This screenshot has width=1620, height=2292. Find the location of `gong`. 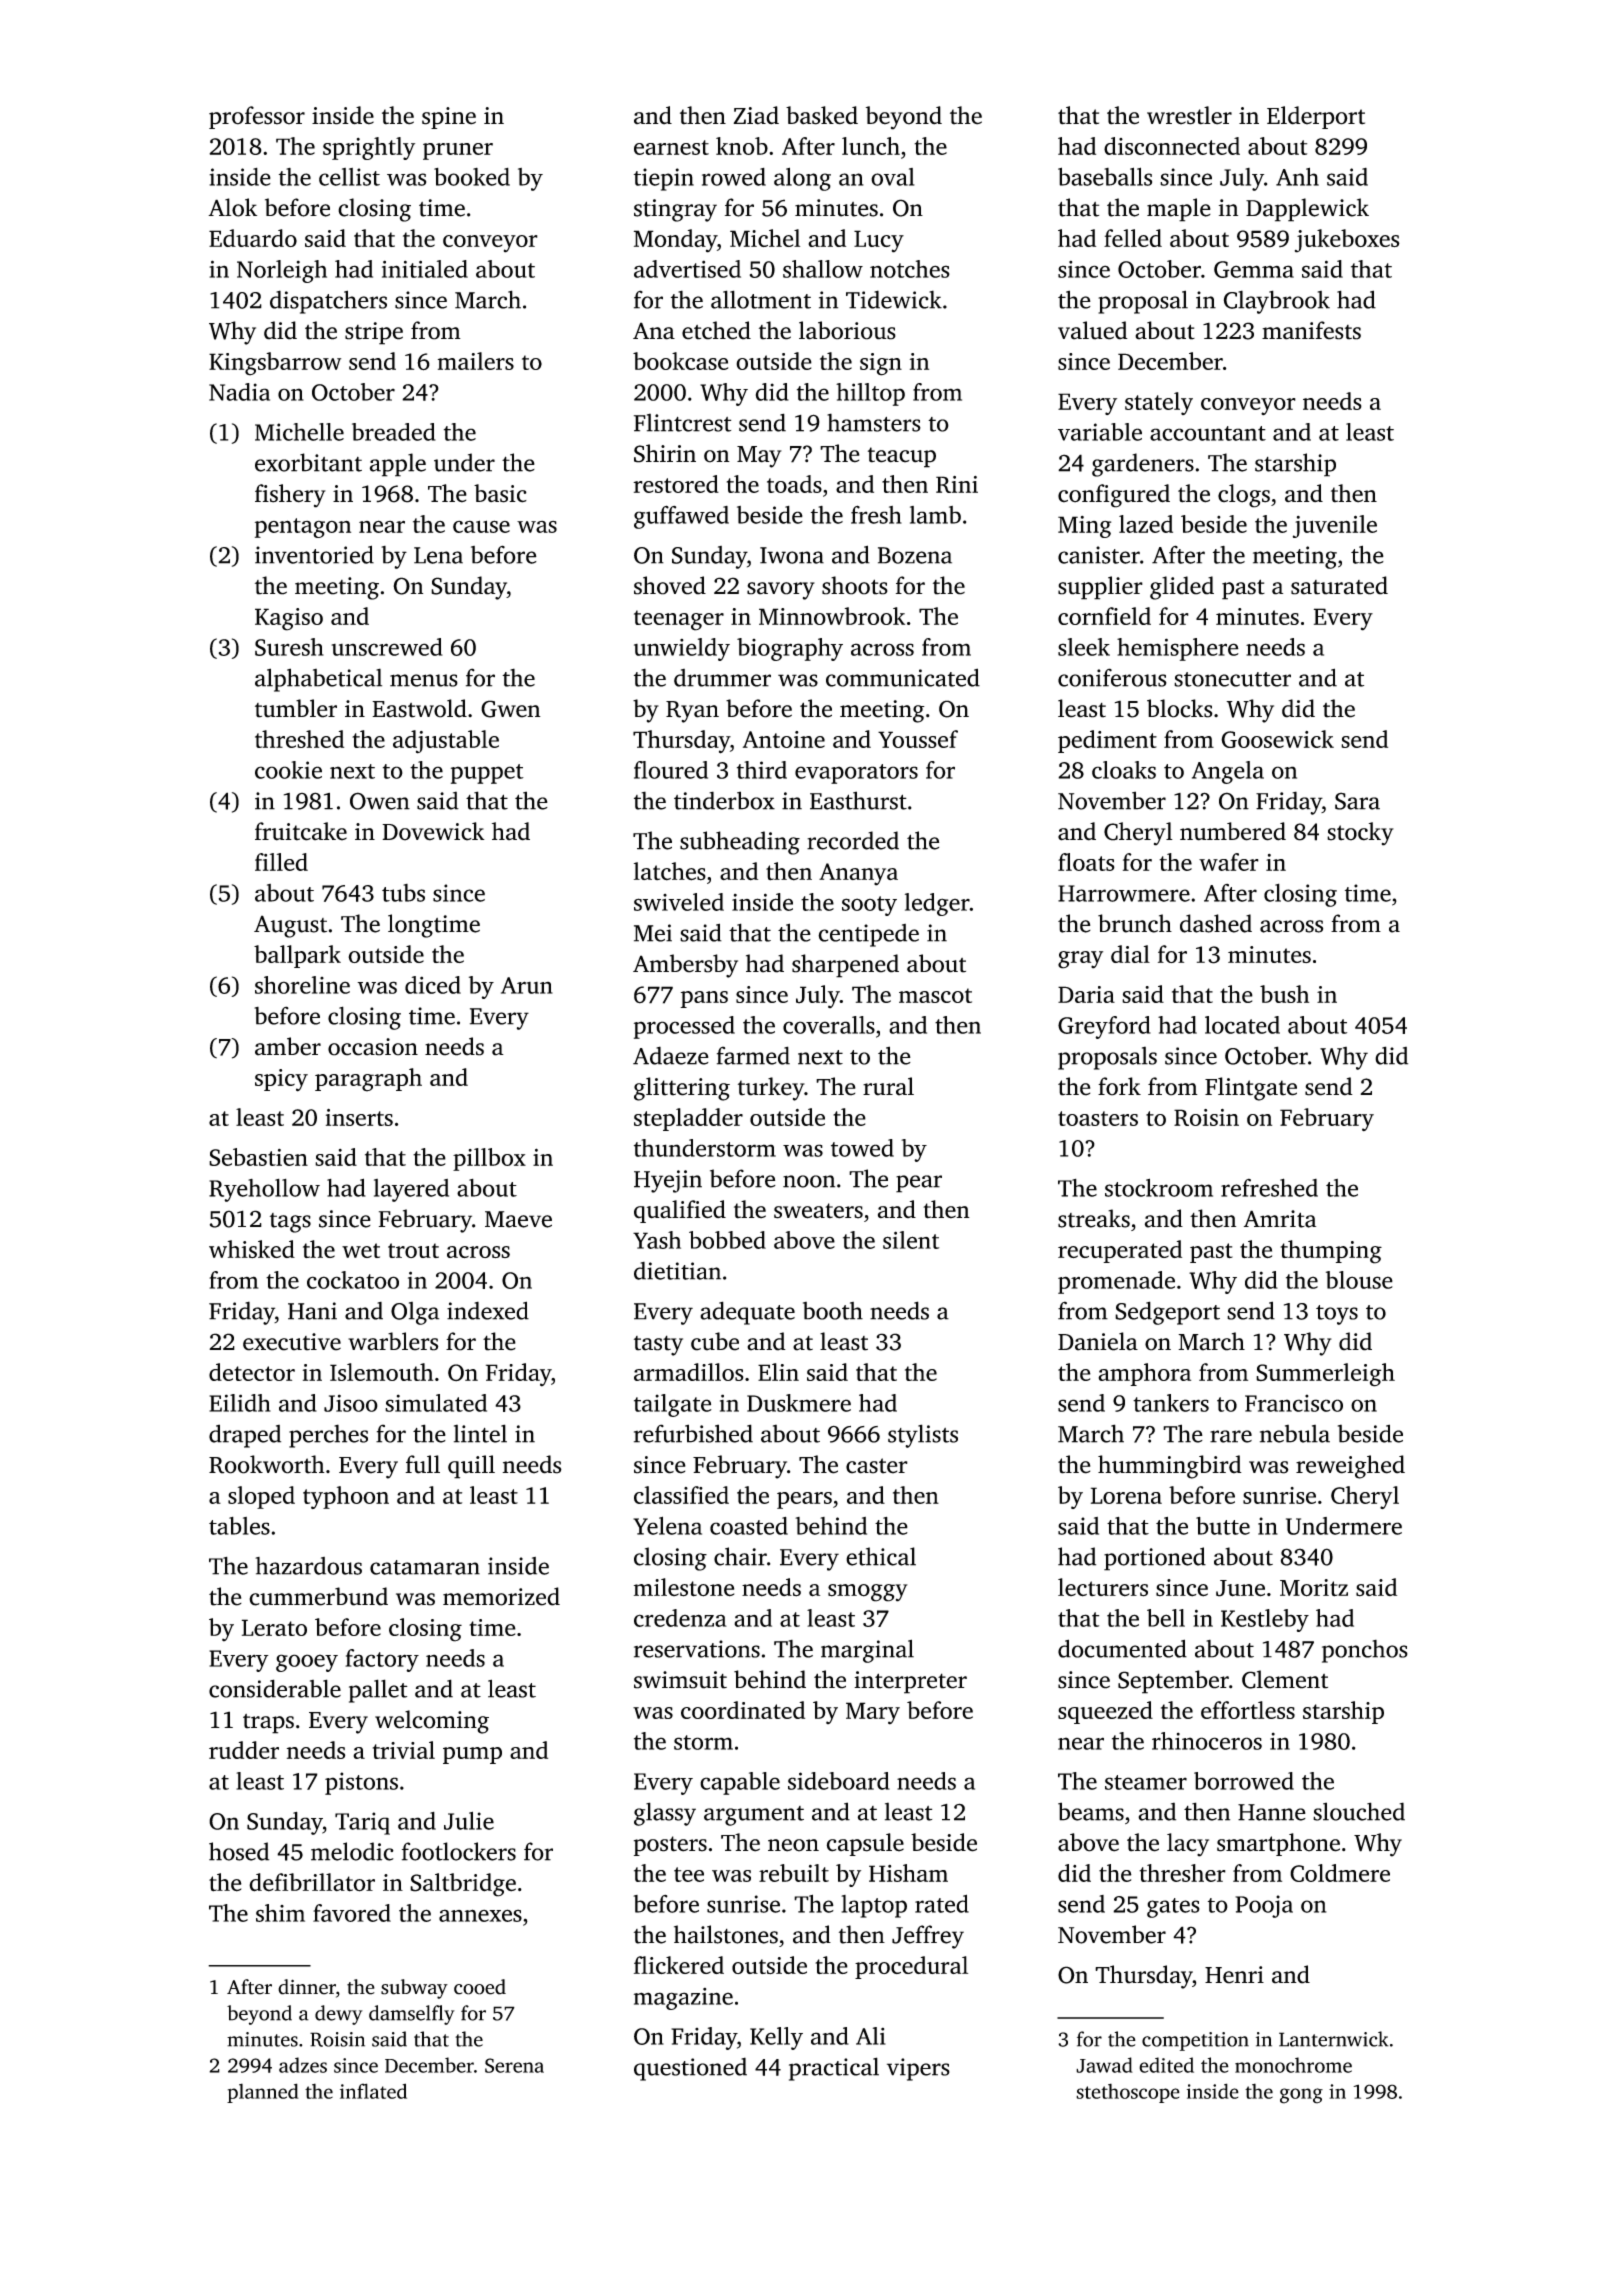

gong is located at coordinates (1301, 2096).
